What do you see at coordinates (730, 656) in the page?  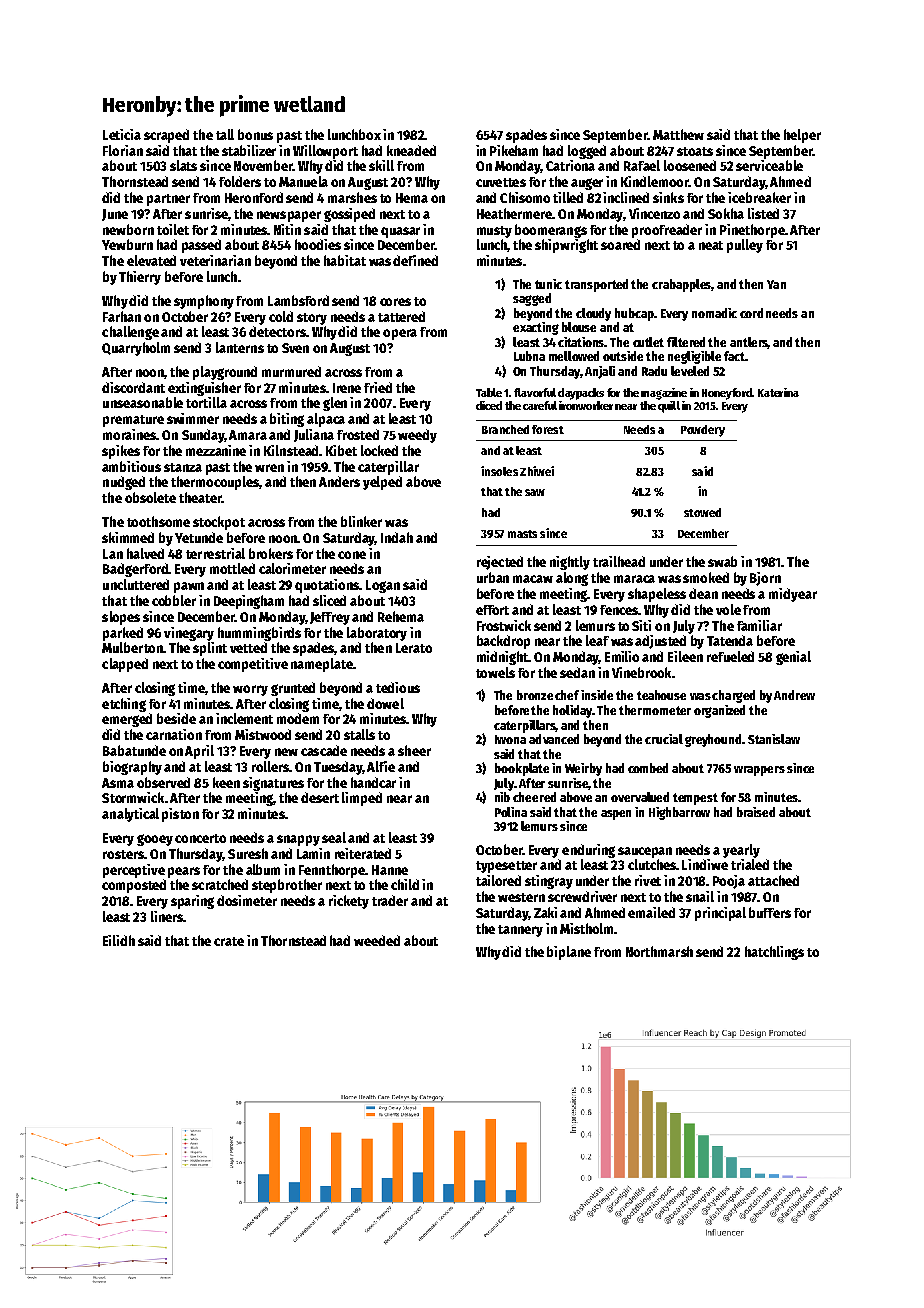 I see `refueled` at bounding box center [730, 656].
